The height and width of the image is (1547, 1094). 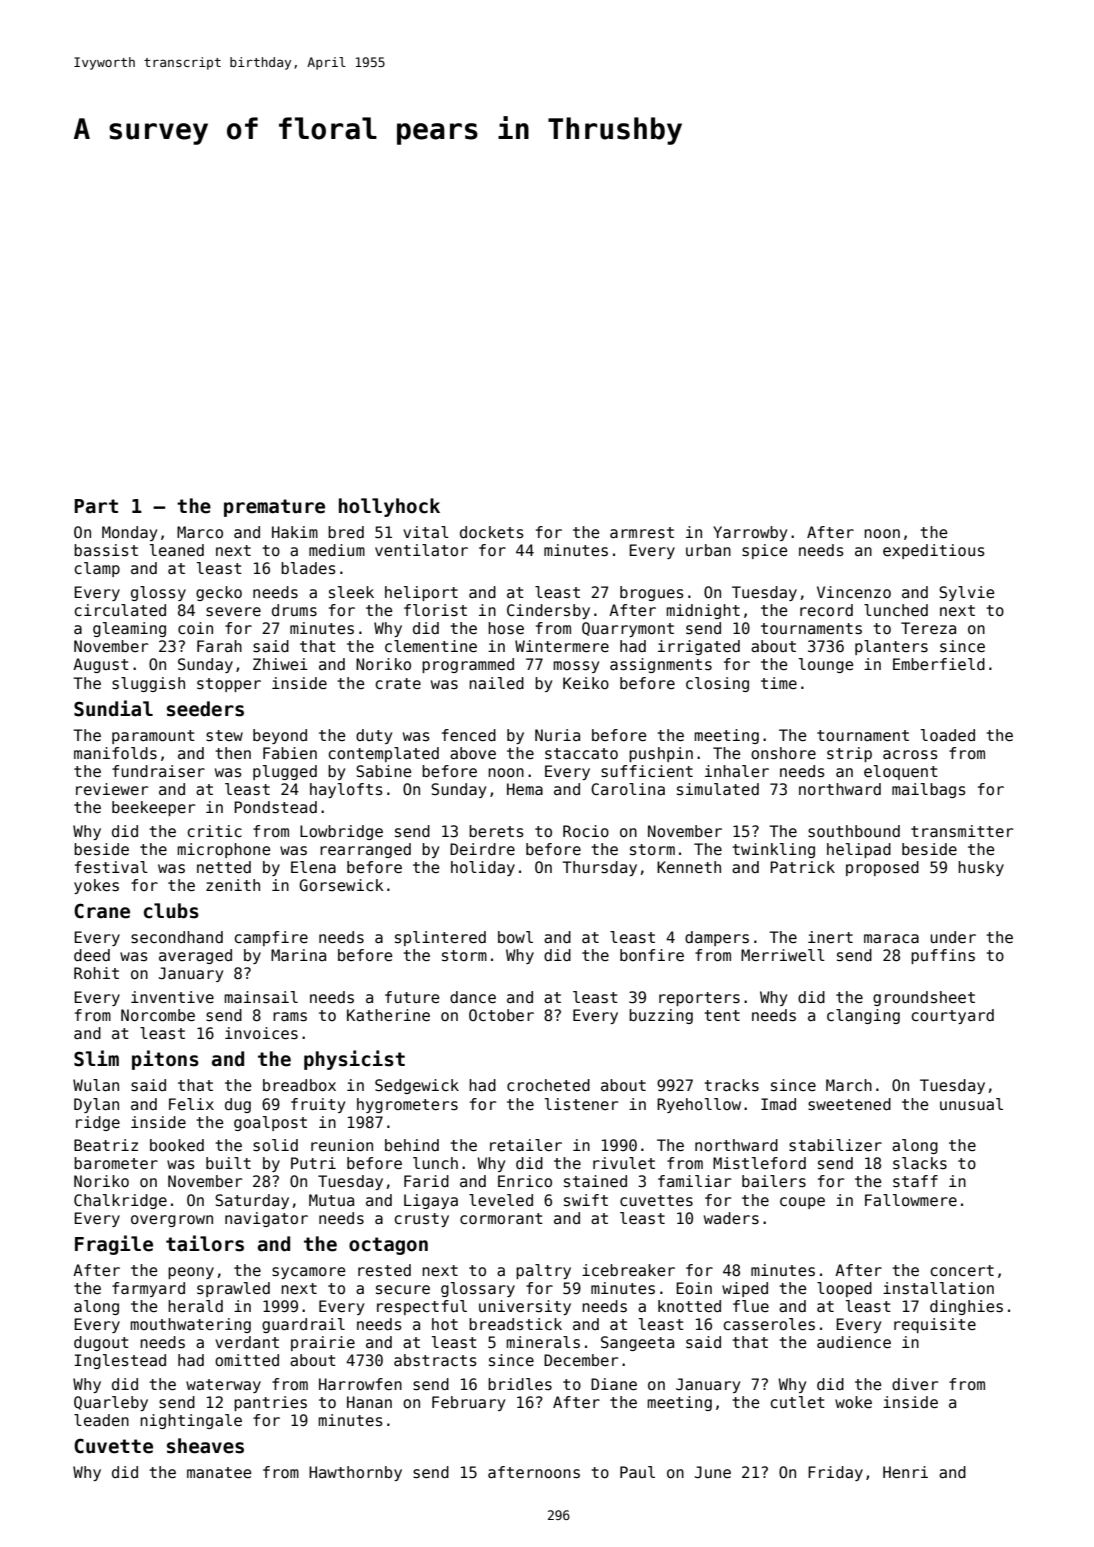 I want to click on Quarrymont, so click(x=628, y=629).
